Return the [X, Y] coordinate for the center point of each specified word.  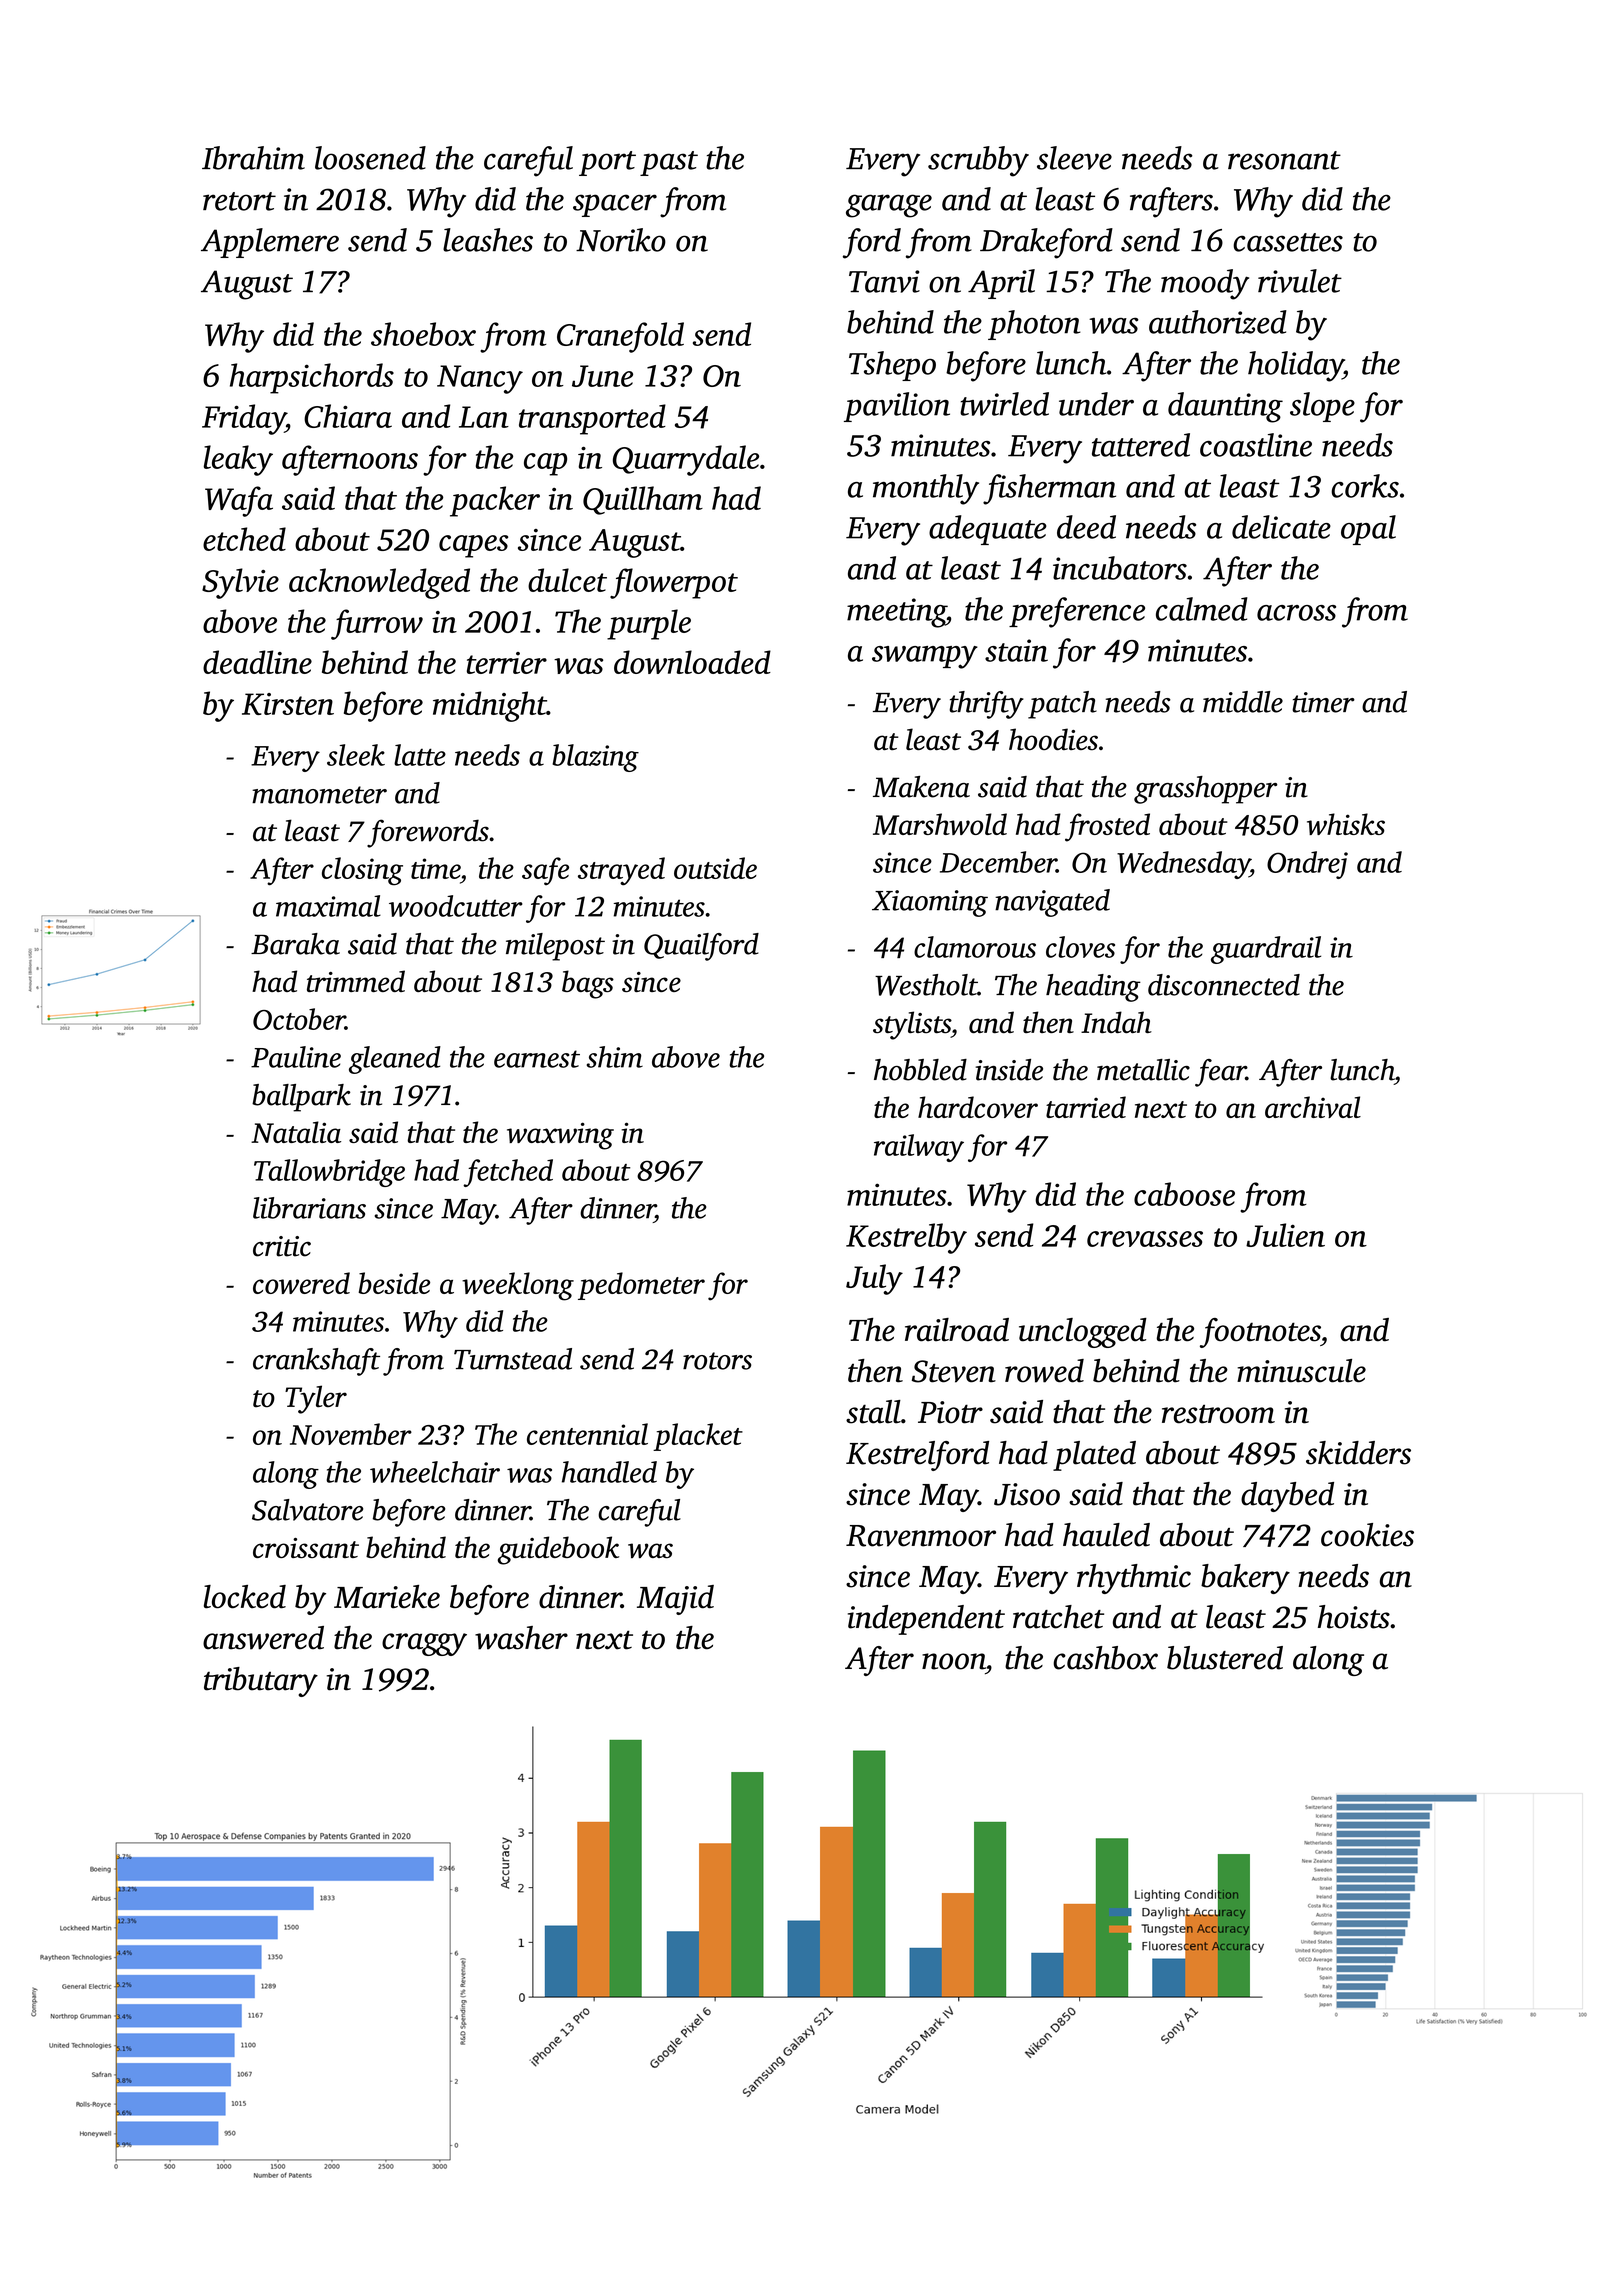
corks [1365, 486]
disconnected [1224, 985]
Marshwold [940, 824]
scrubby [978, 161]
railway [919, 1148]
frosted [1107, 827]
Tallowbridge [329, 1173]
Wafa [239, 501]
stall [873, 1412]
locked [245, 1597]
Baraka [295, 944]
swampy [925, 657]
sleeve [1074, 158]
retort [239, 201]
